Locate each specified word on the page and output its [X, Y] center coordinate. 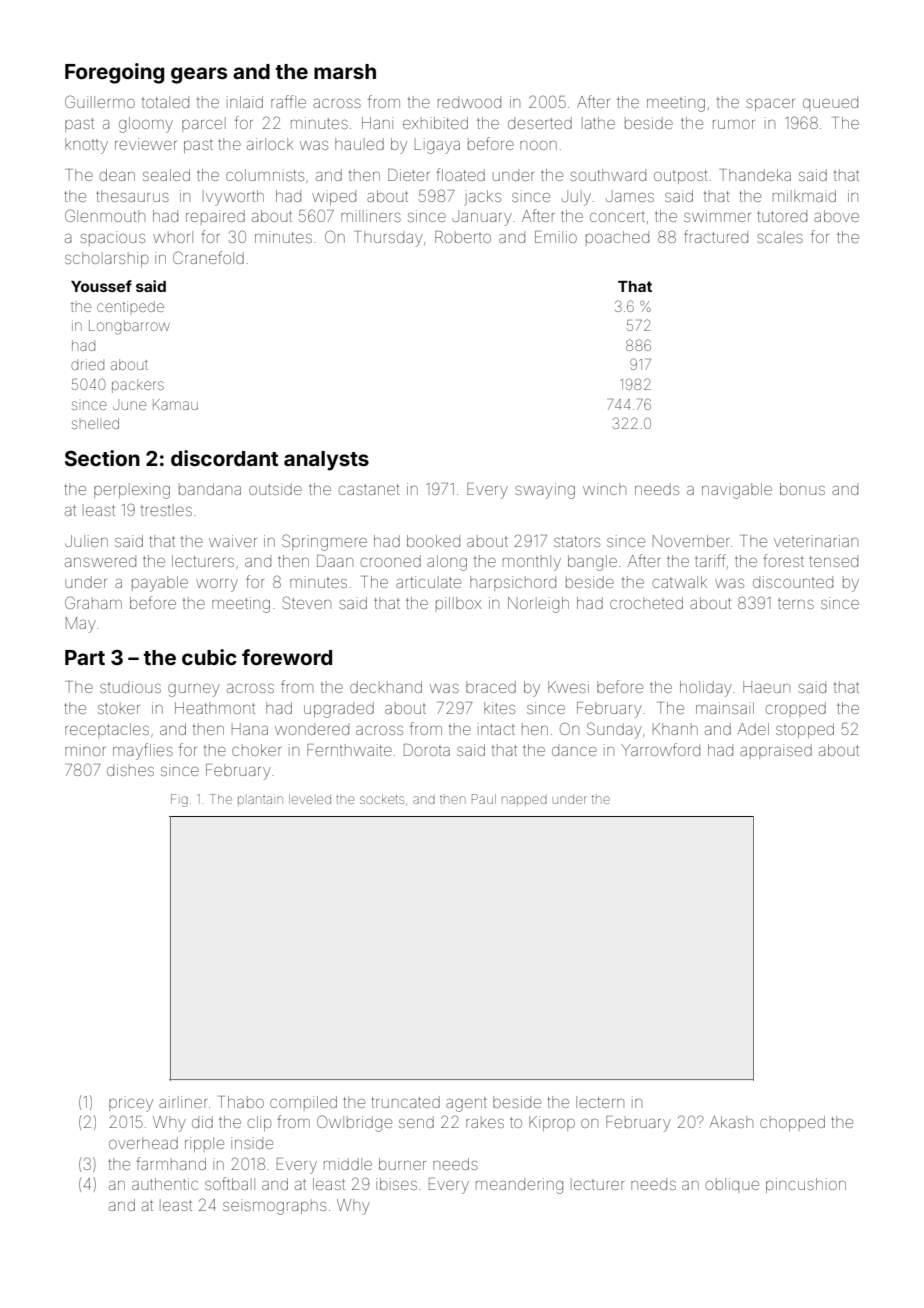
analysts [326, 461]
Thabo [241, 1102]
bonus [802, 489]
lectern [600, 1102]
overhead [143, 1143]
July [576, 198]
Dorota [427, 750]
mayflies [143, 751]
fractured [716, 236]
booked [433, 541]
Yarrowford [660, 749]
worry [217, 585]
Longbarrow [129, 327]
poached [617, 238]
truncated [405, 1102]
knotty [86, 146]
